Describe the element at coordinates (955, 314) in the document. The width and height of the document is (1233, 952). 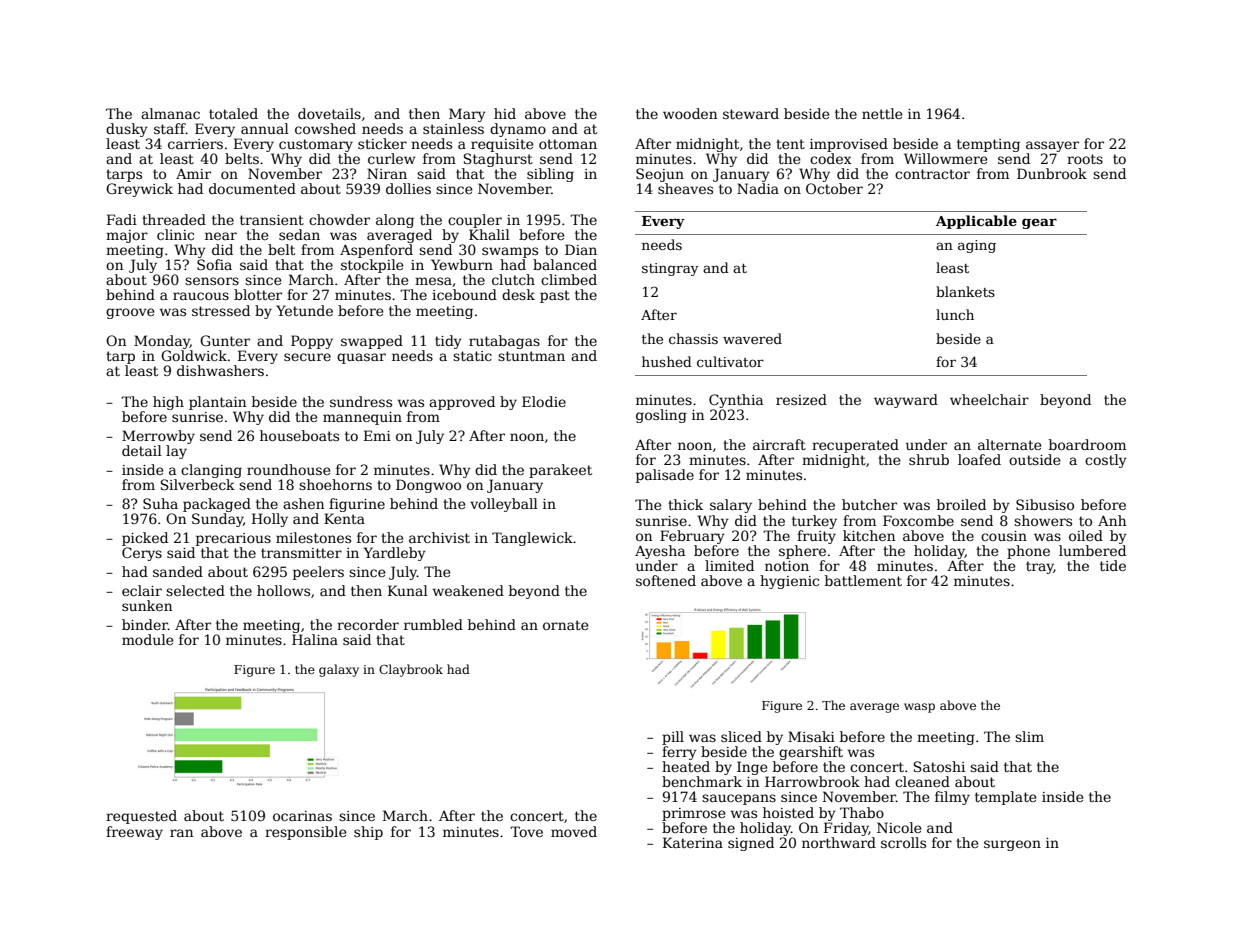
I see `lunch` at that location.
